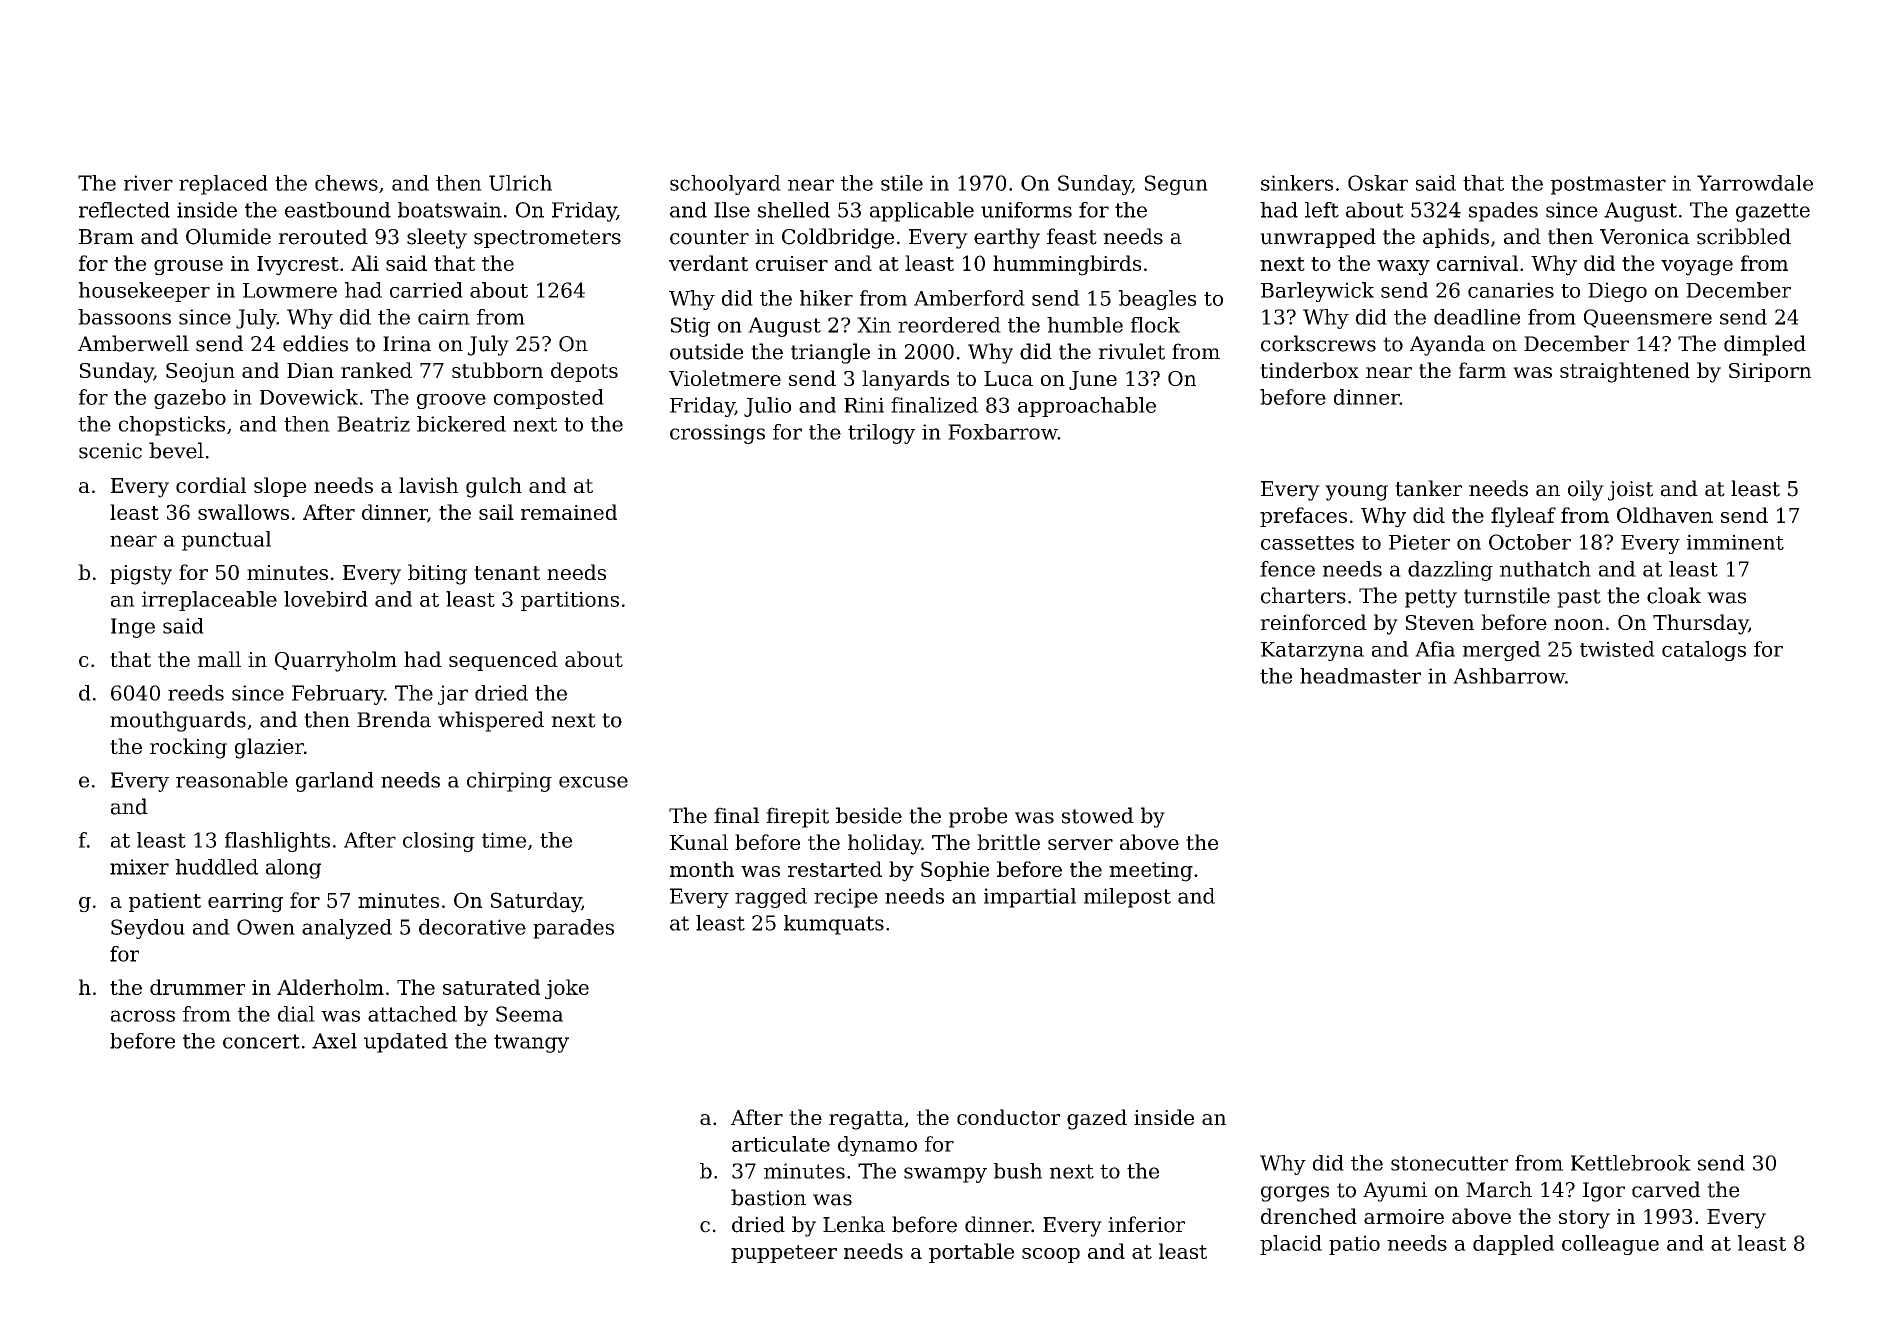  I want to click on chews, so click(346, 183).
